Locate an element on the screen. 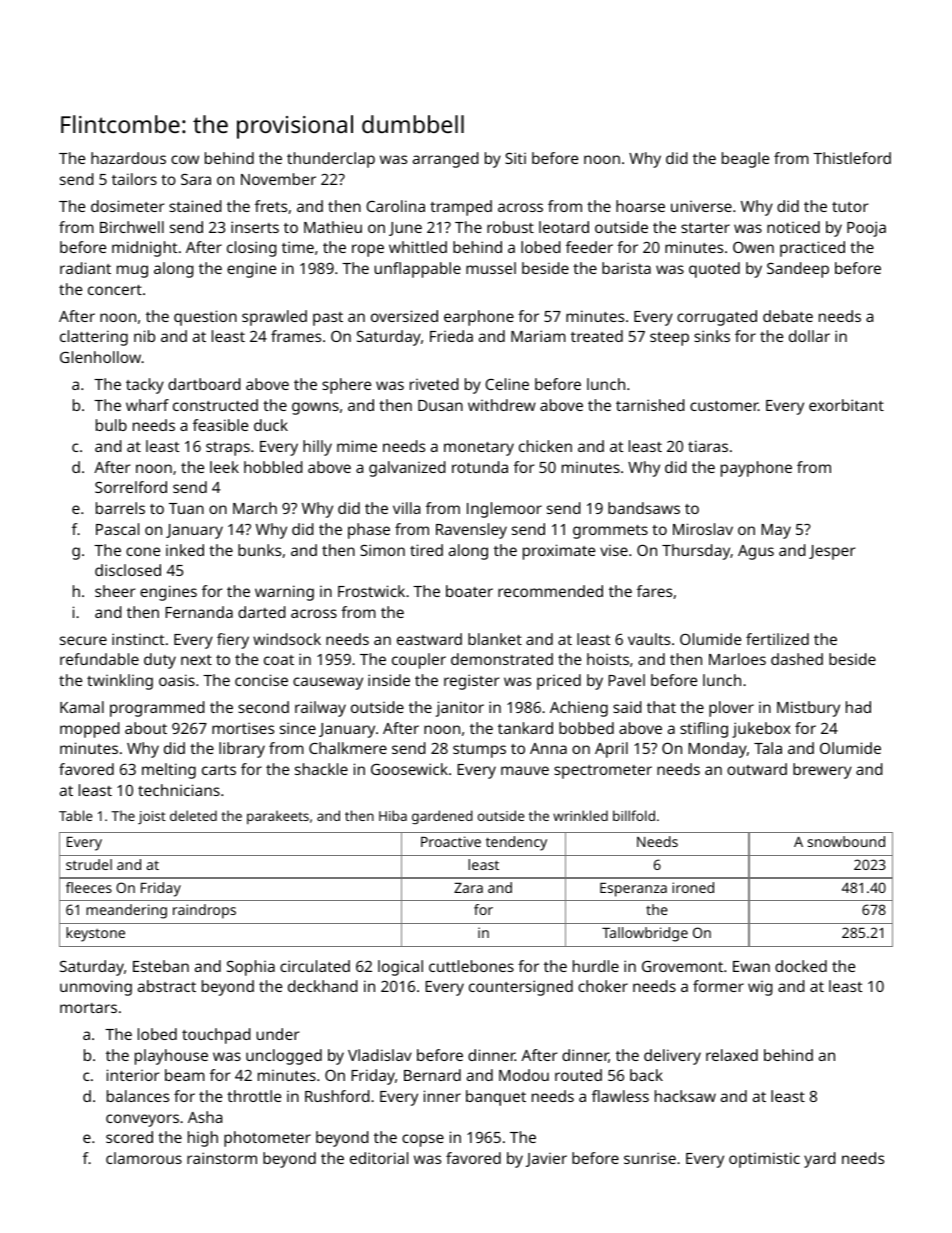  closing is located at coordinates (252, 249).
